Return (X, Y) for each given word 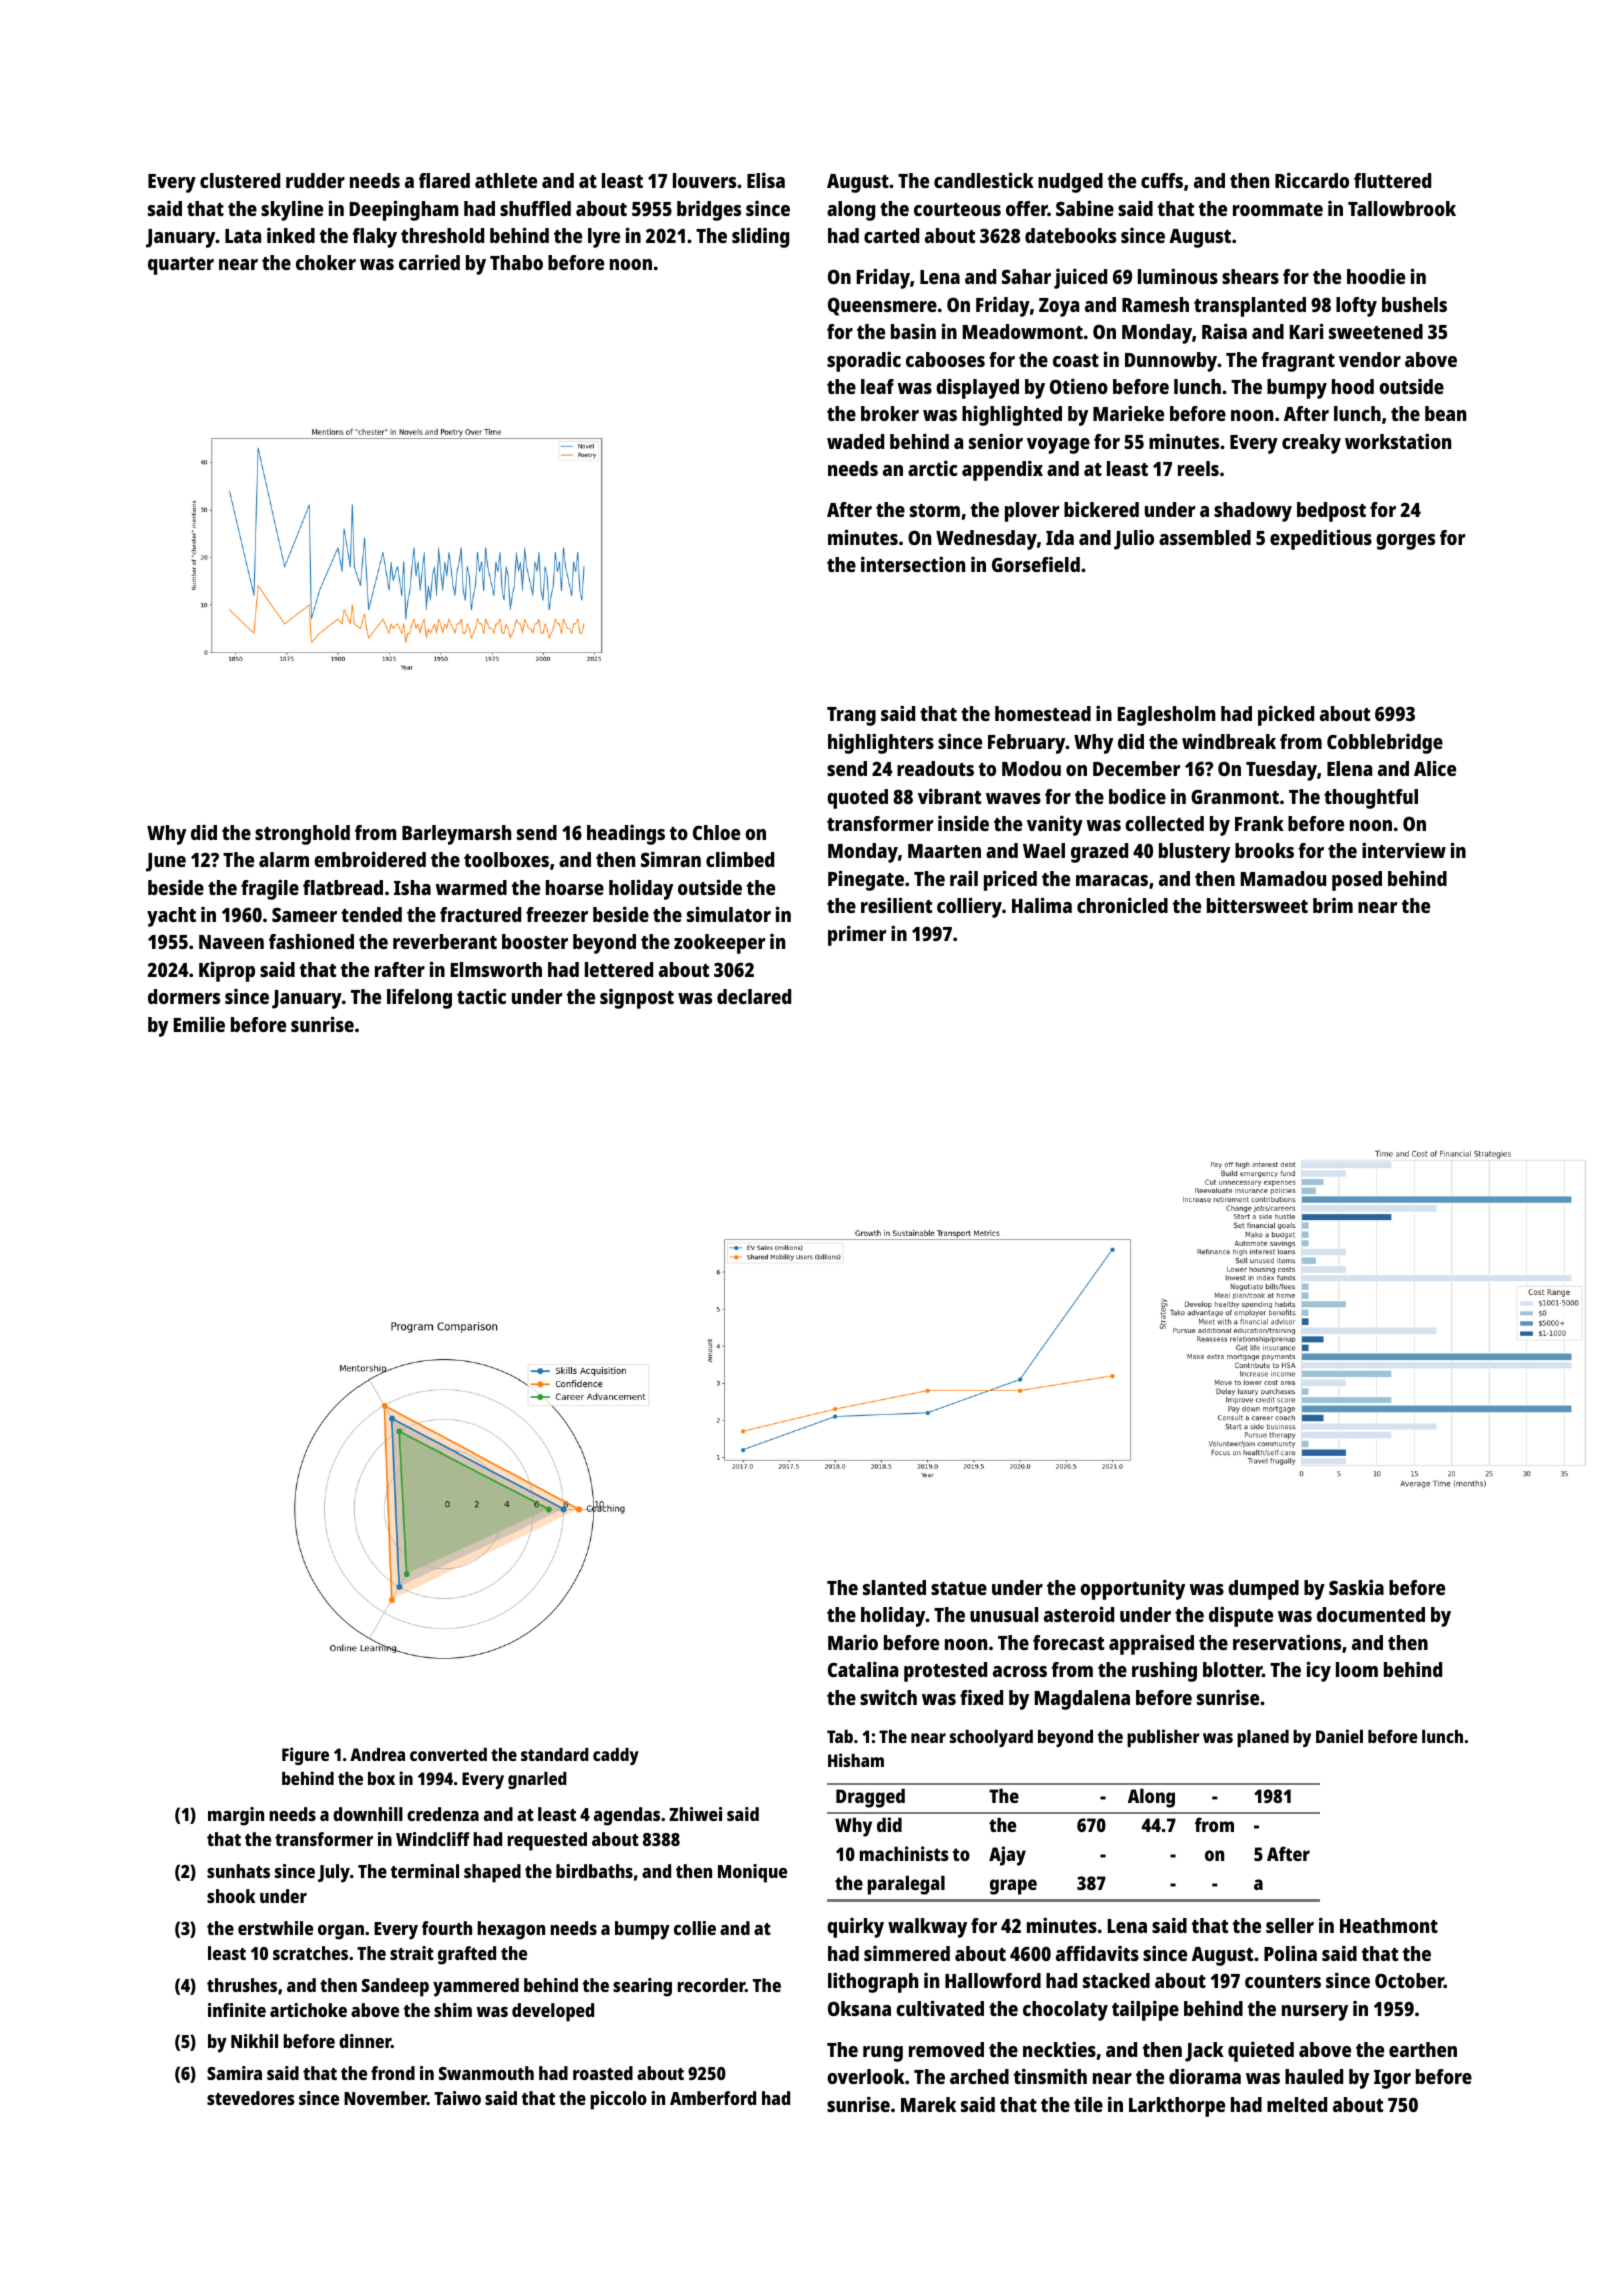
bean (1445, 413)
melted (1297, 2104)
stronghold (302, 835)
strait (412, 1953)
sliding (760, 237)
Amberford (713, 2098)
